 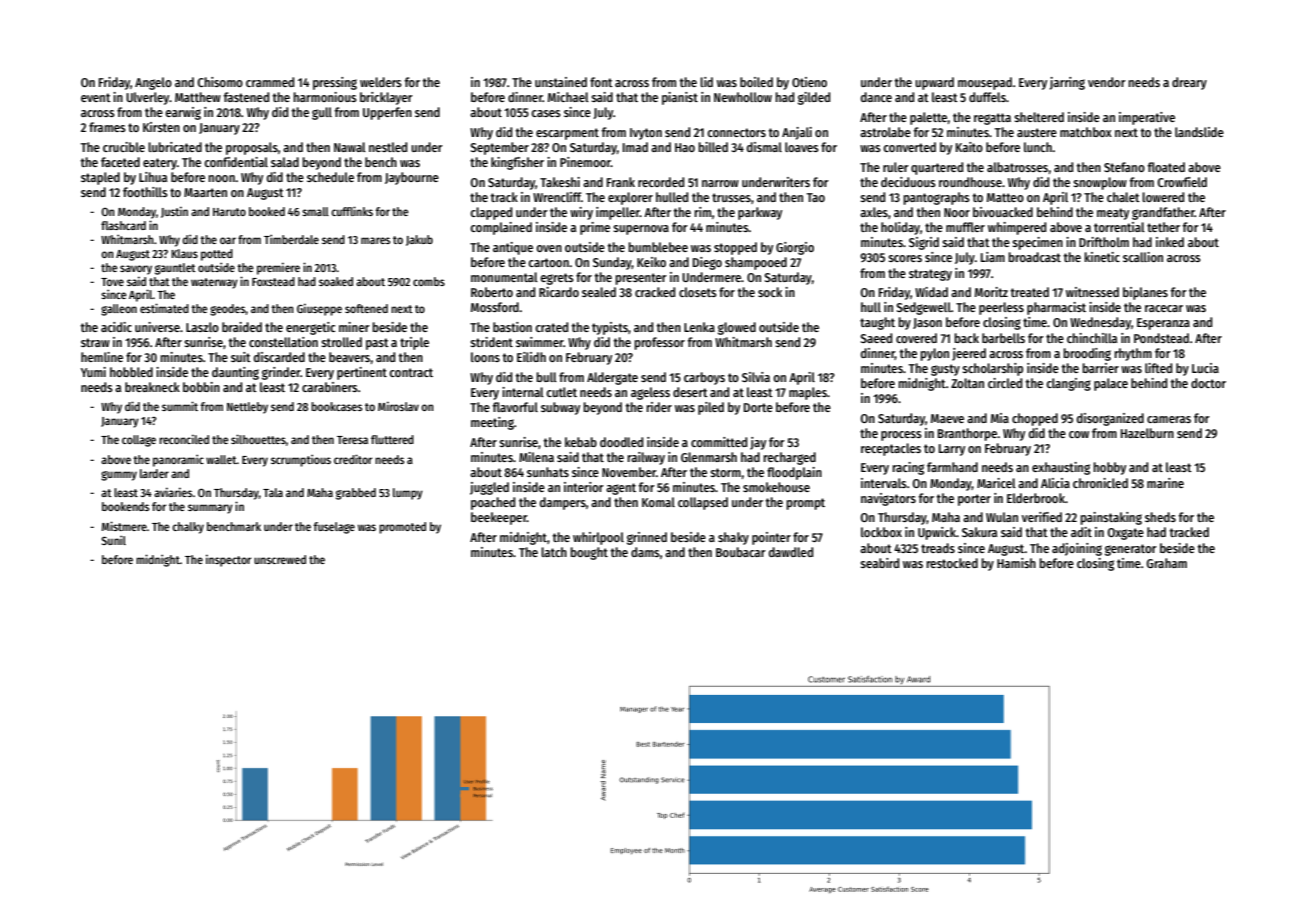 What do you see at coordinates (928, 118) in the screenshot?
I see `palette` at bounding box center [928, 118].
